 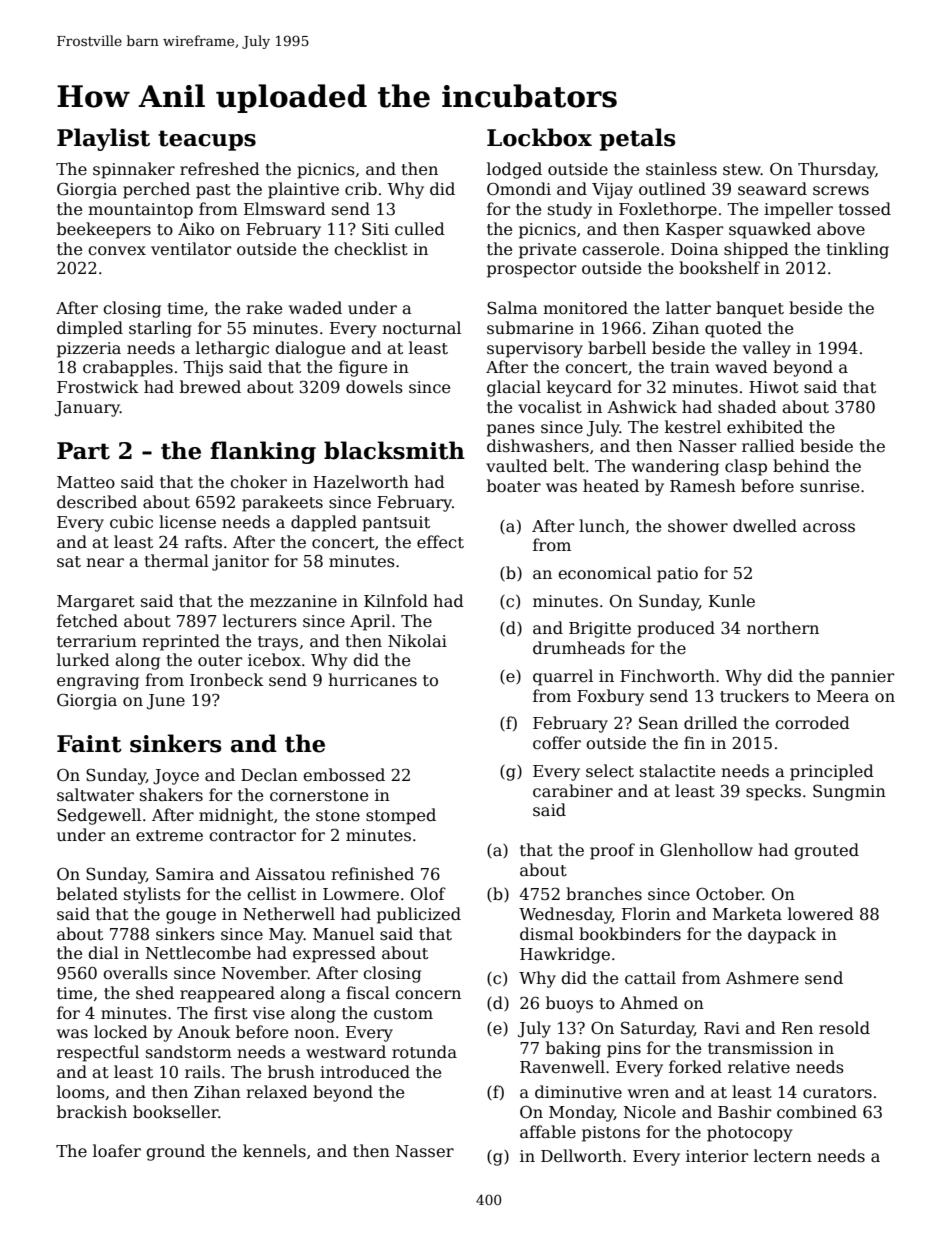 What do you see at coordinates (396, 600) in the image?
I see `Kilnfold` at bounding box center [396, 600].
